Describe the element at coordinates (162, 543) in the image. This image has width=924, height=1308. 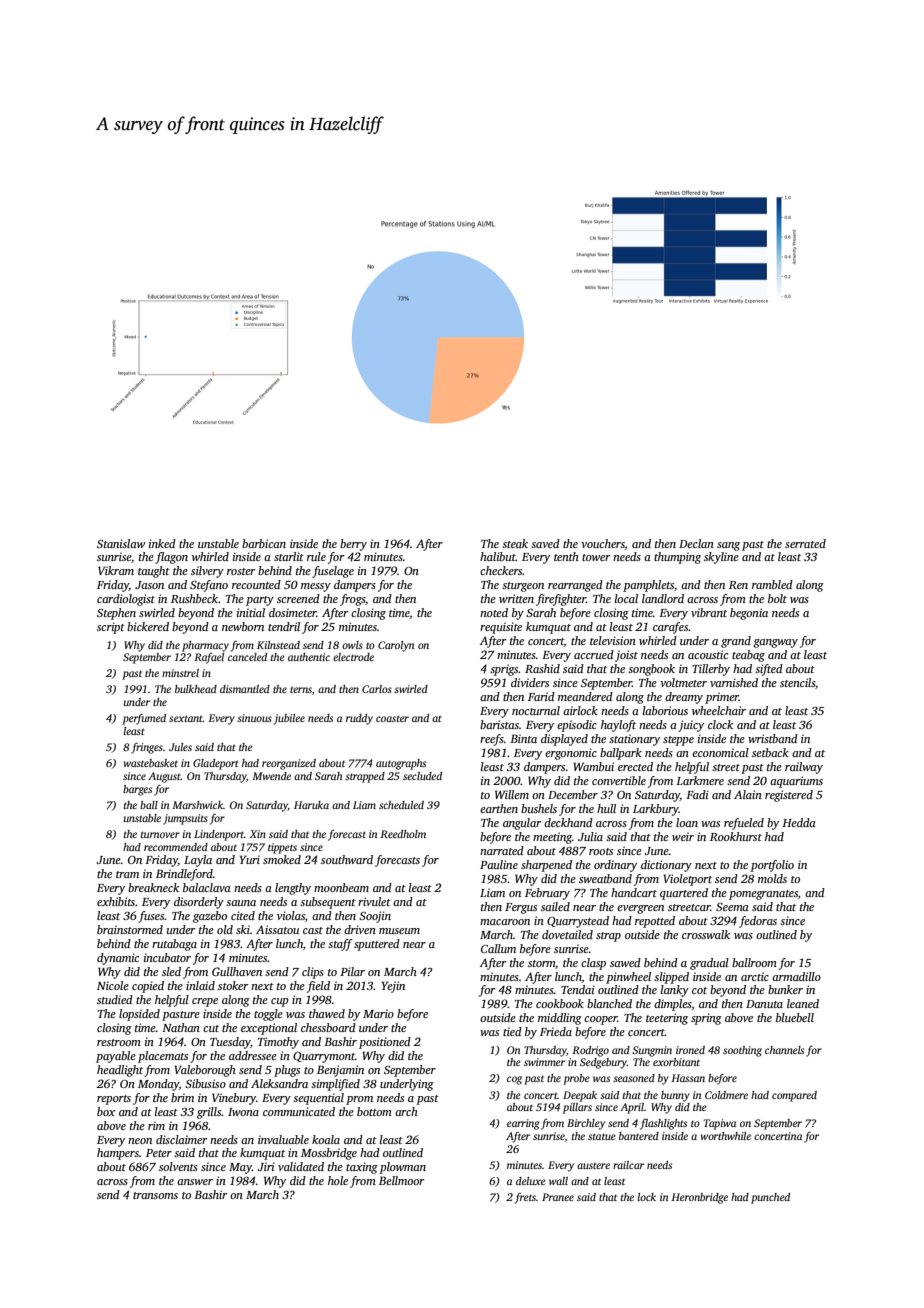
I see `inked` at that location.
